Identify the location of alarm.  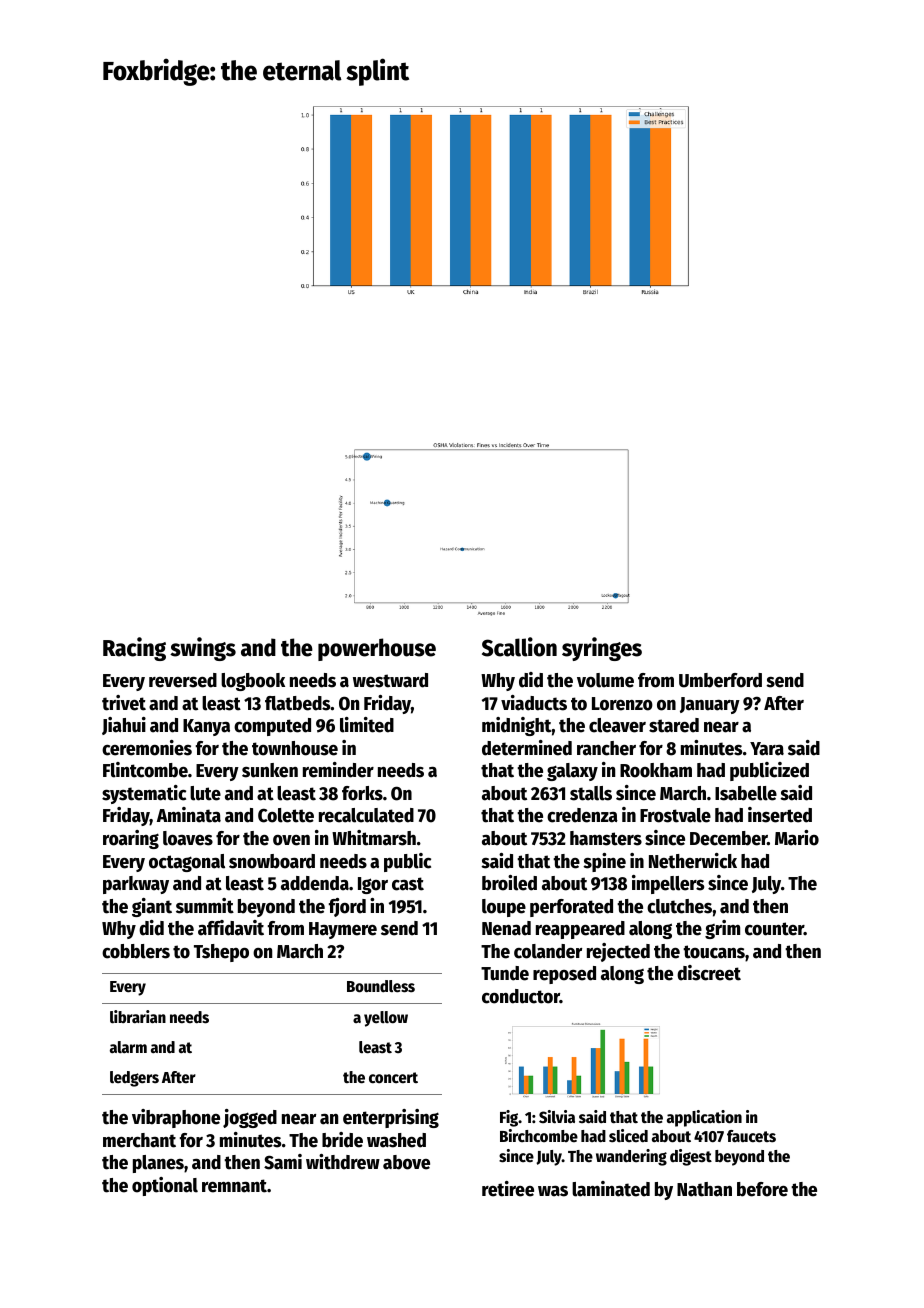
(128, 1047).
